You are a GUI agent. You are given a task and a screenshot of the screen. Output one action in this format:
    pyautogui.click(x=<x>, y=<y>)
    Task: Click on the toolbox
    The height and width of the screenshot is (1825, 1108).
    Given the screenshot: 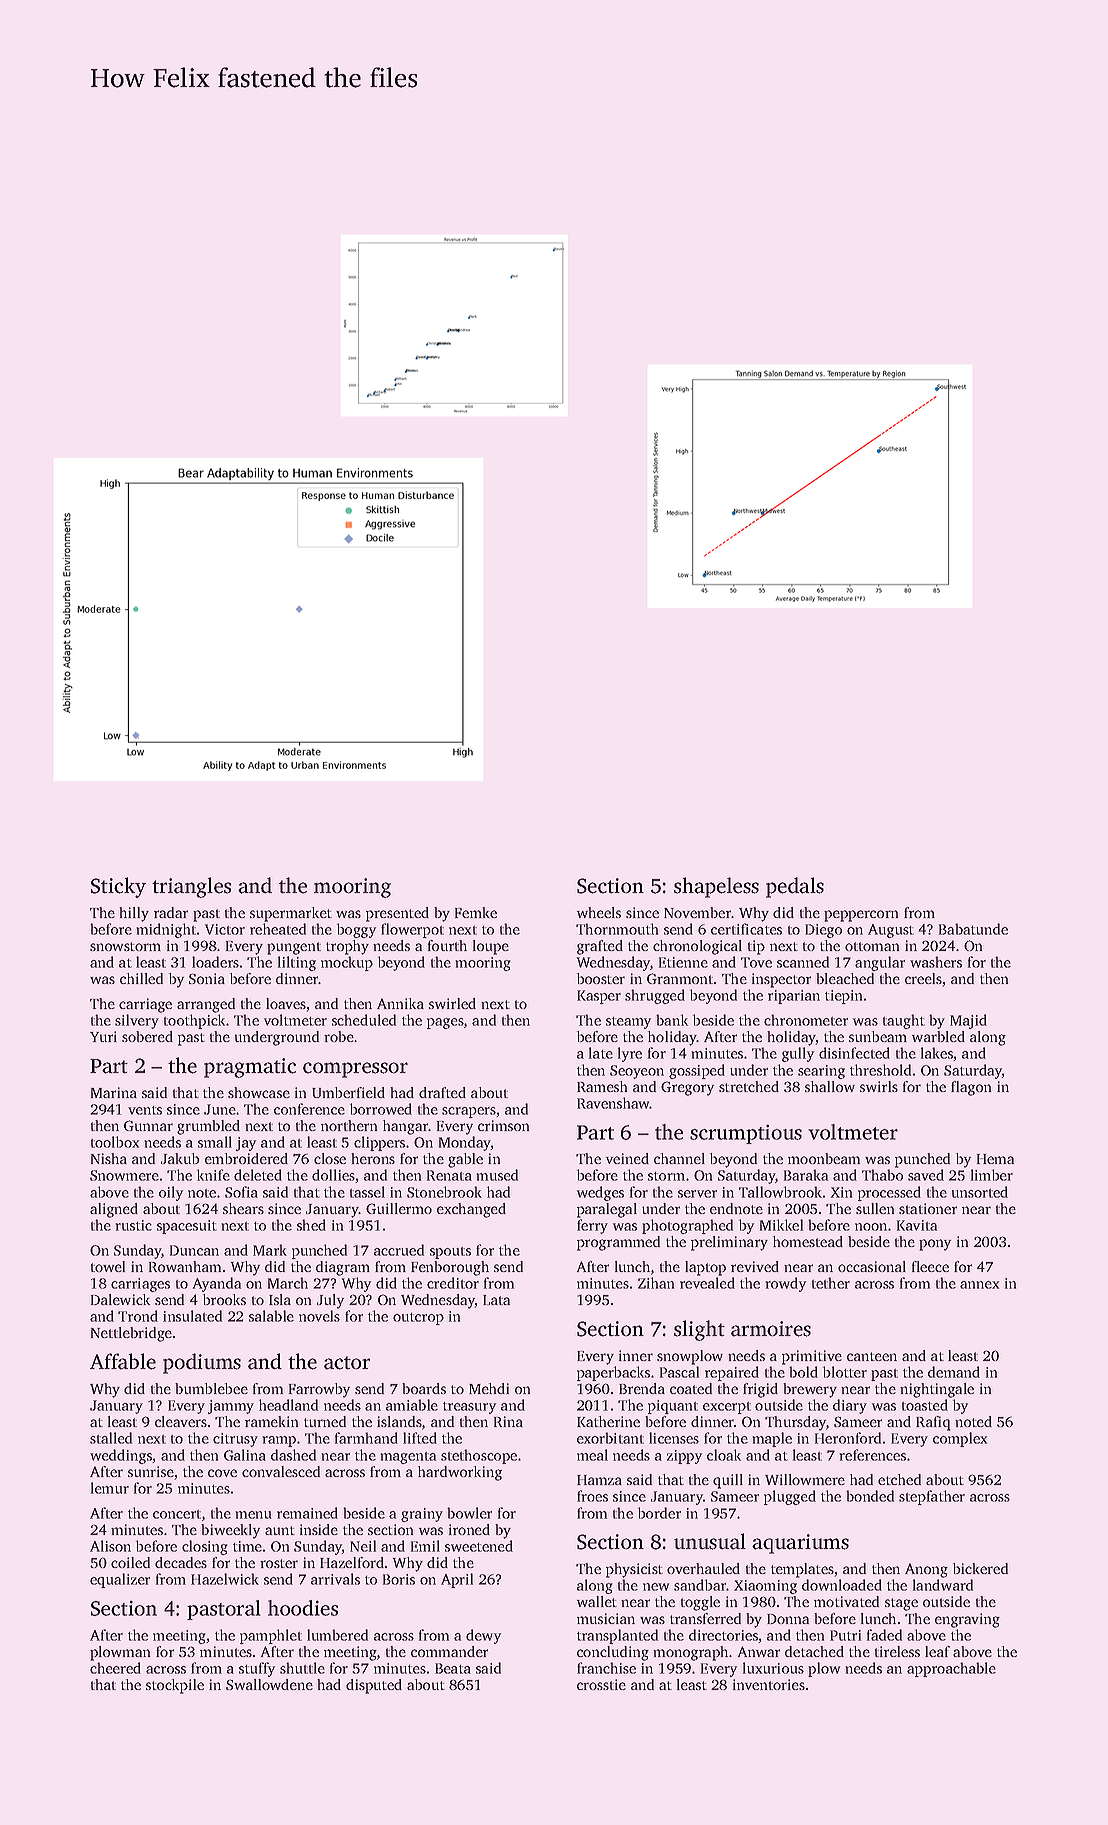 What is the action you would take?
    pyautogui.click(x=115, y=1142)
